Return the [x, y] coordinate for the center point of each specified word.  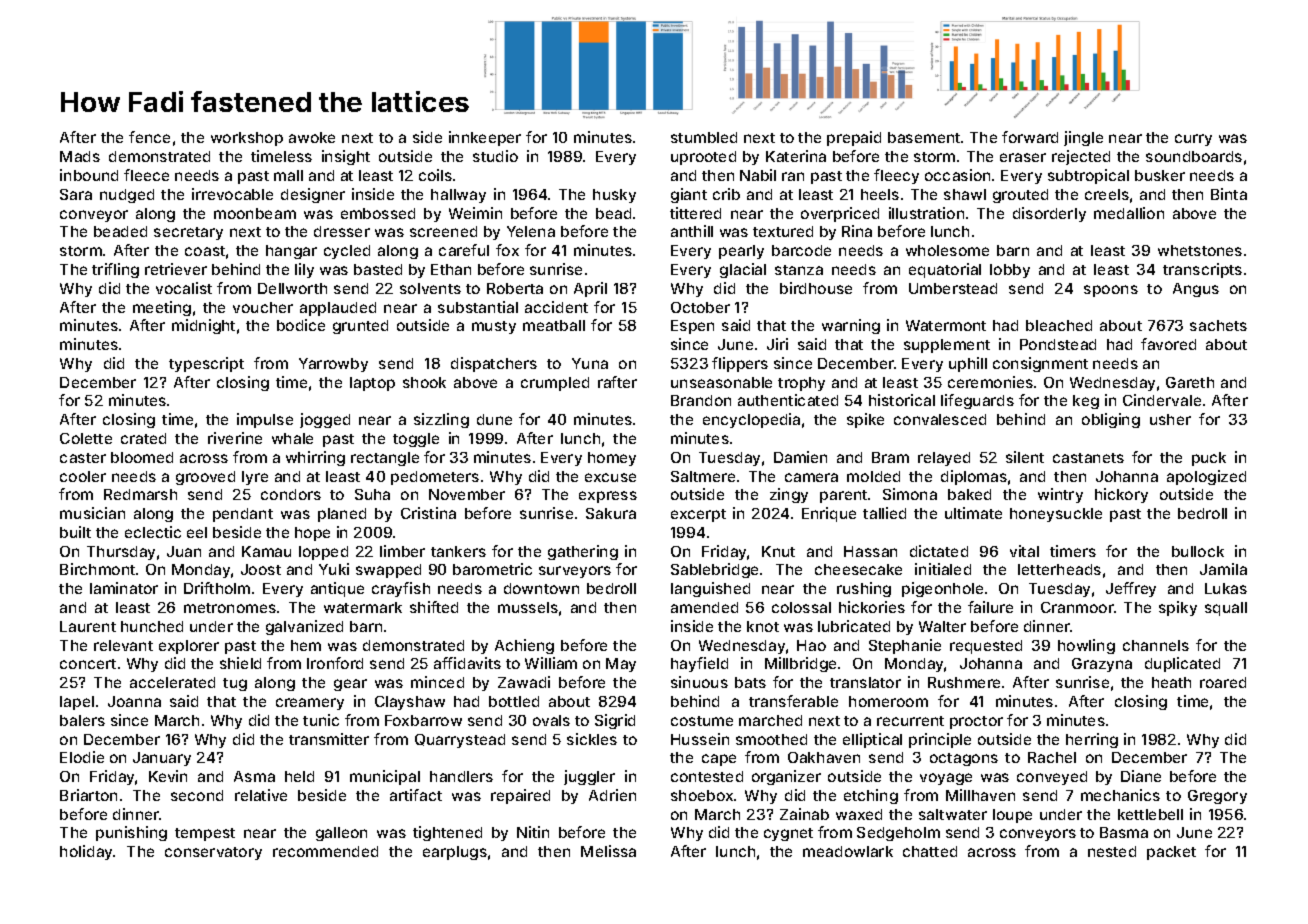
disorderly [1049, 214]
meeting [162, 308]
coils [435, 175]
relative [261, 795]
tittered [695, 213]
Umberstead [953, 288]
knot [763, 626]
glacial [743, 270]
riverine [235, 438]
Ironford [335, 663]
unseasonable [721, 382]
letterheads [1059, 569]
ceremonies [990, 382]
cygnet [788, 834]
